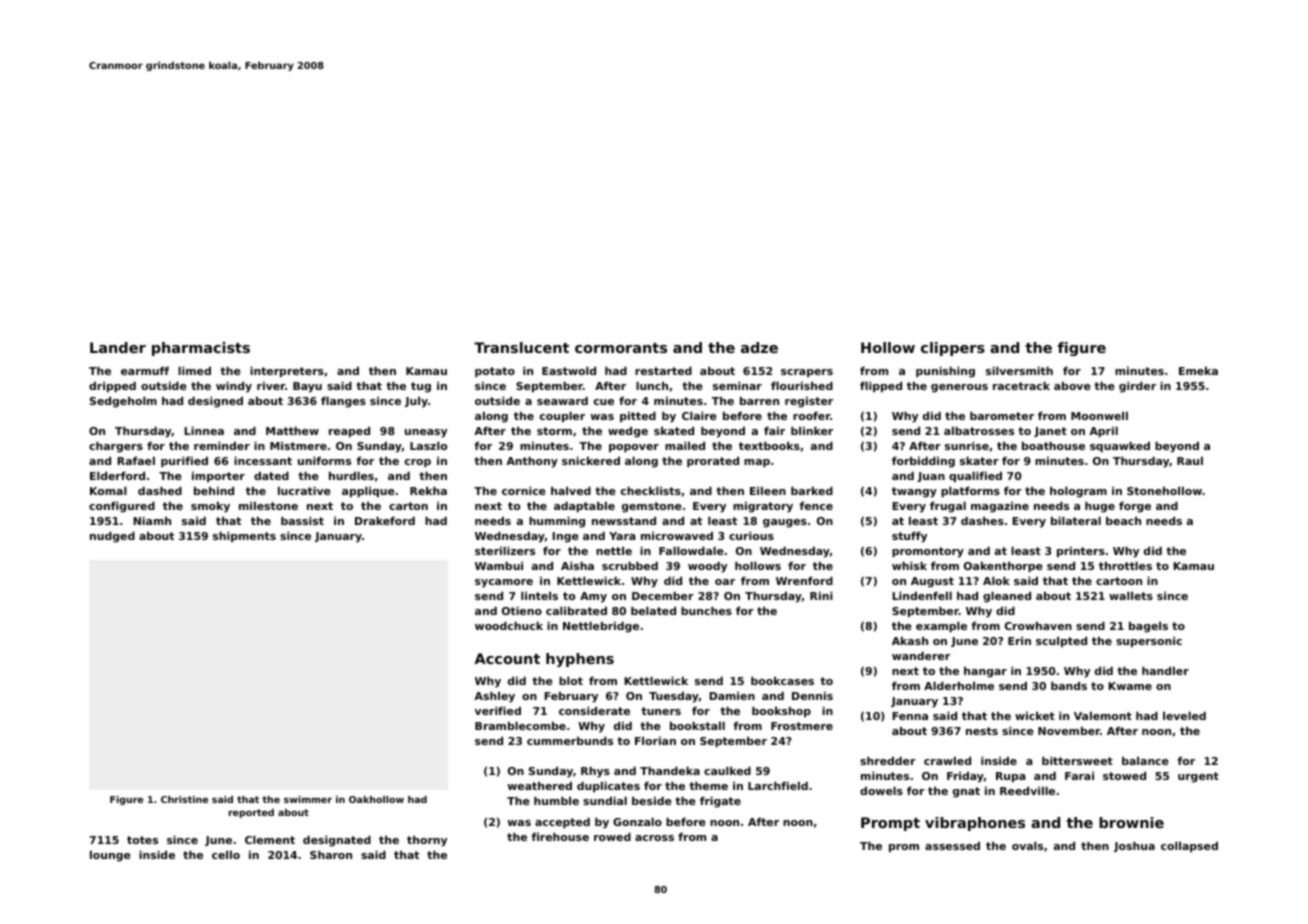 The width and height of the screenshot is (1308, 924). Describe the element at coordinates (244, 537) in the screenshot. I see `shipments` at that location.
